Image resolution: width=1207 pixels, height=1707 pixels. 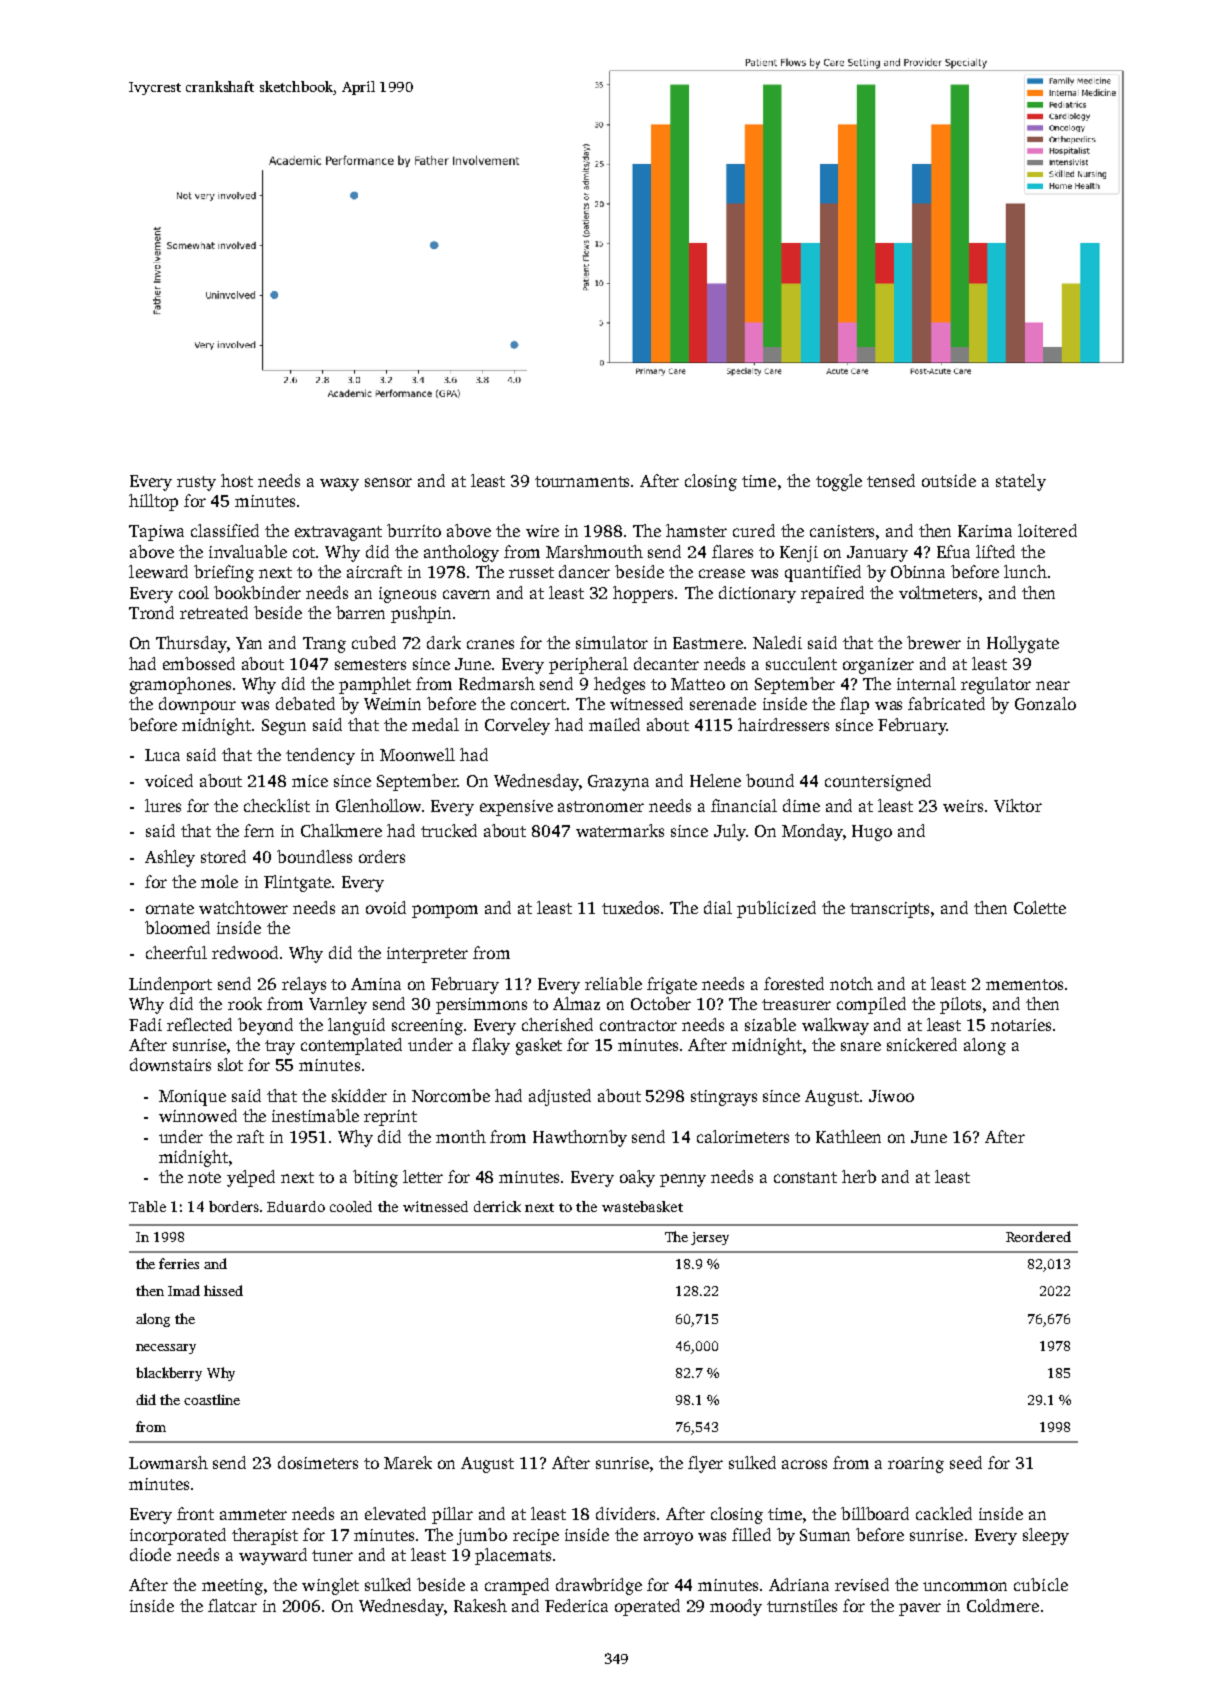 What do you see at coordinates (891, 480) in the document?
I see `tensed` at bounding box center [891, 480].
